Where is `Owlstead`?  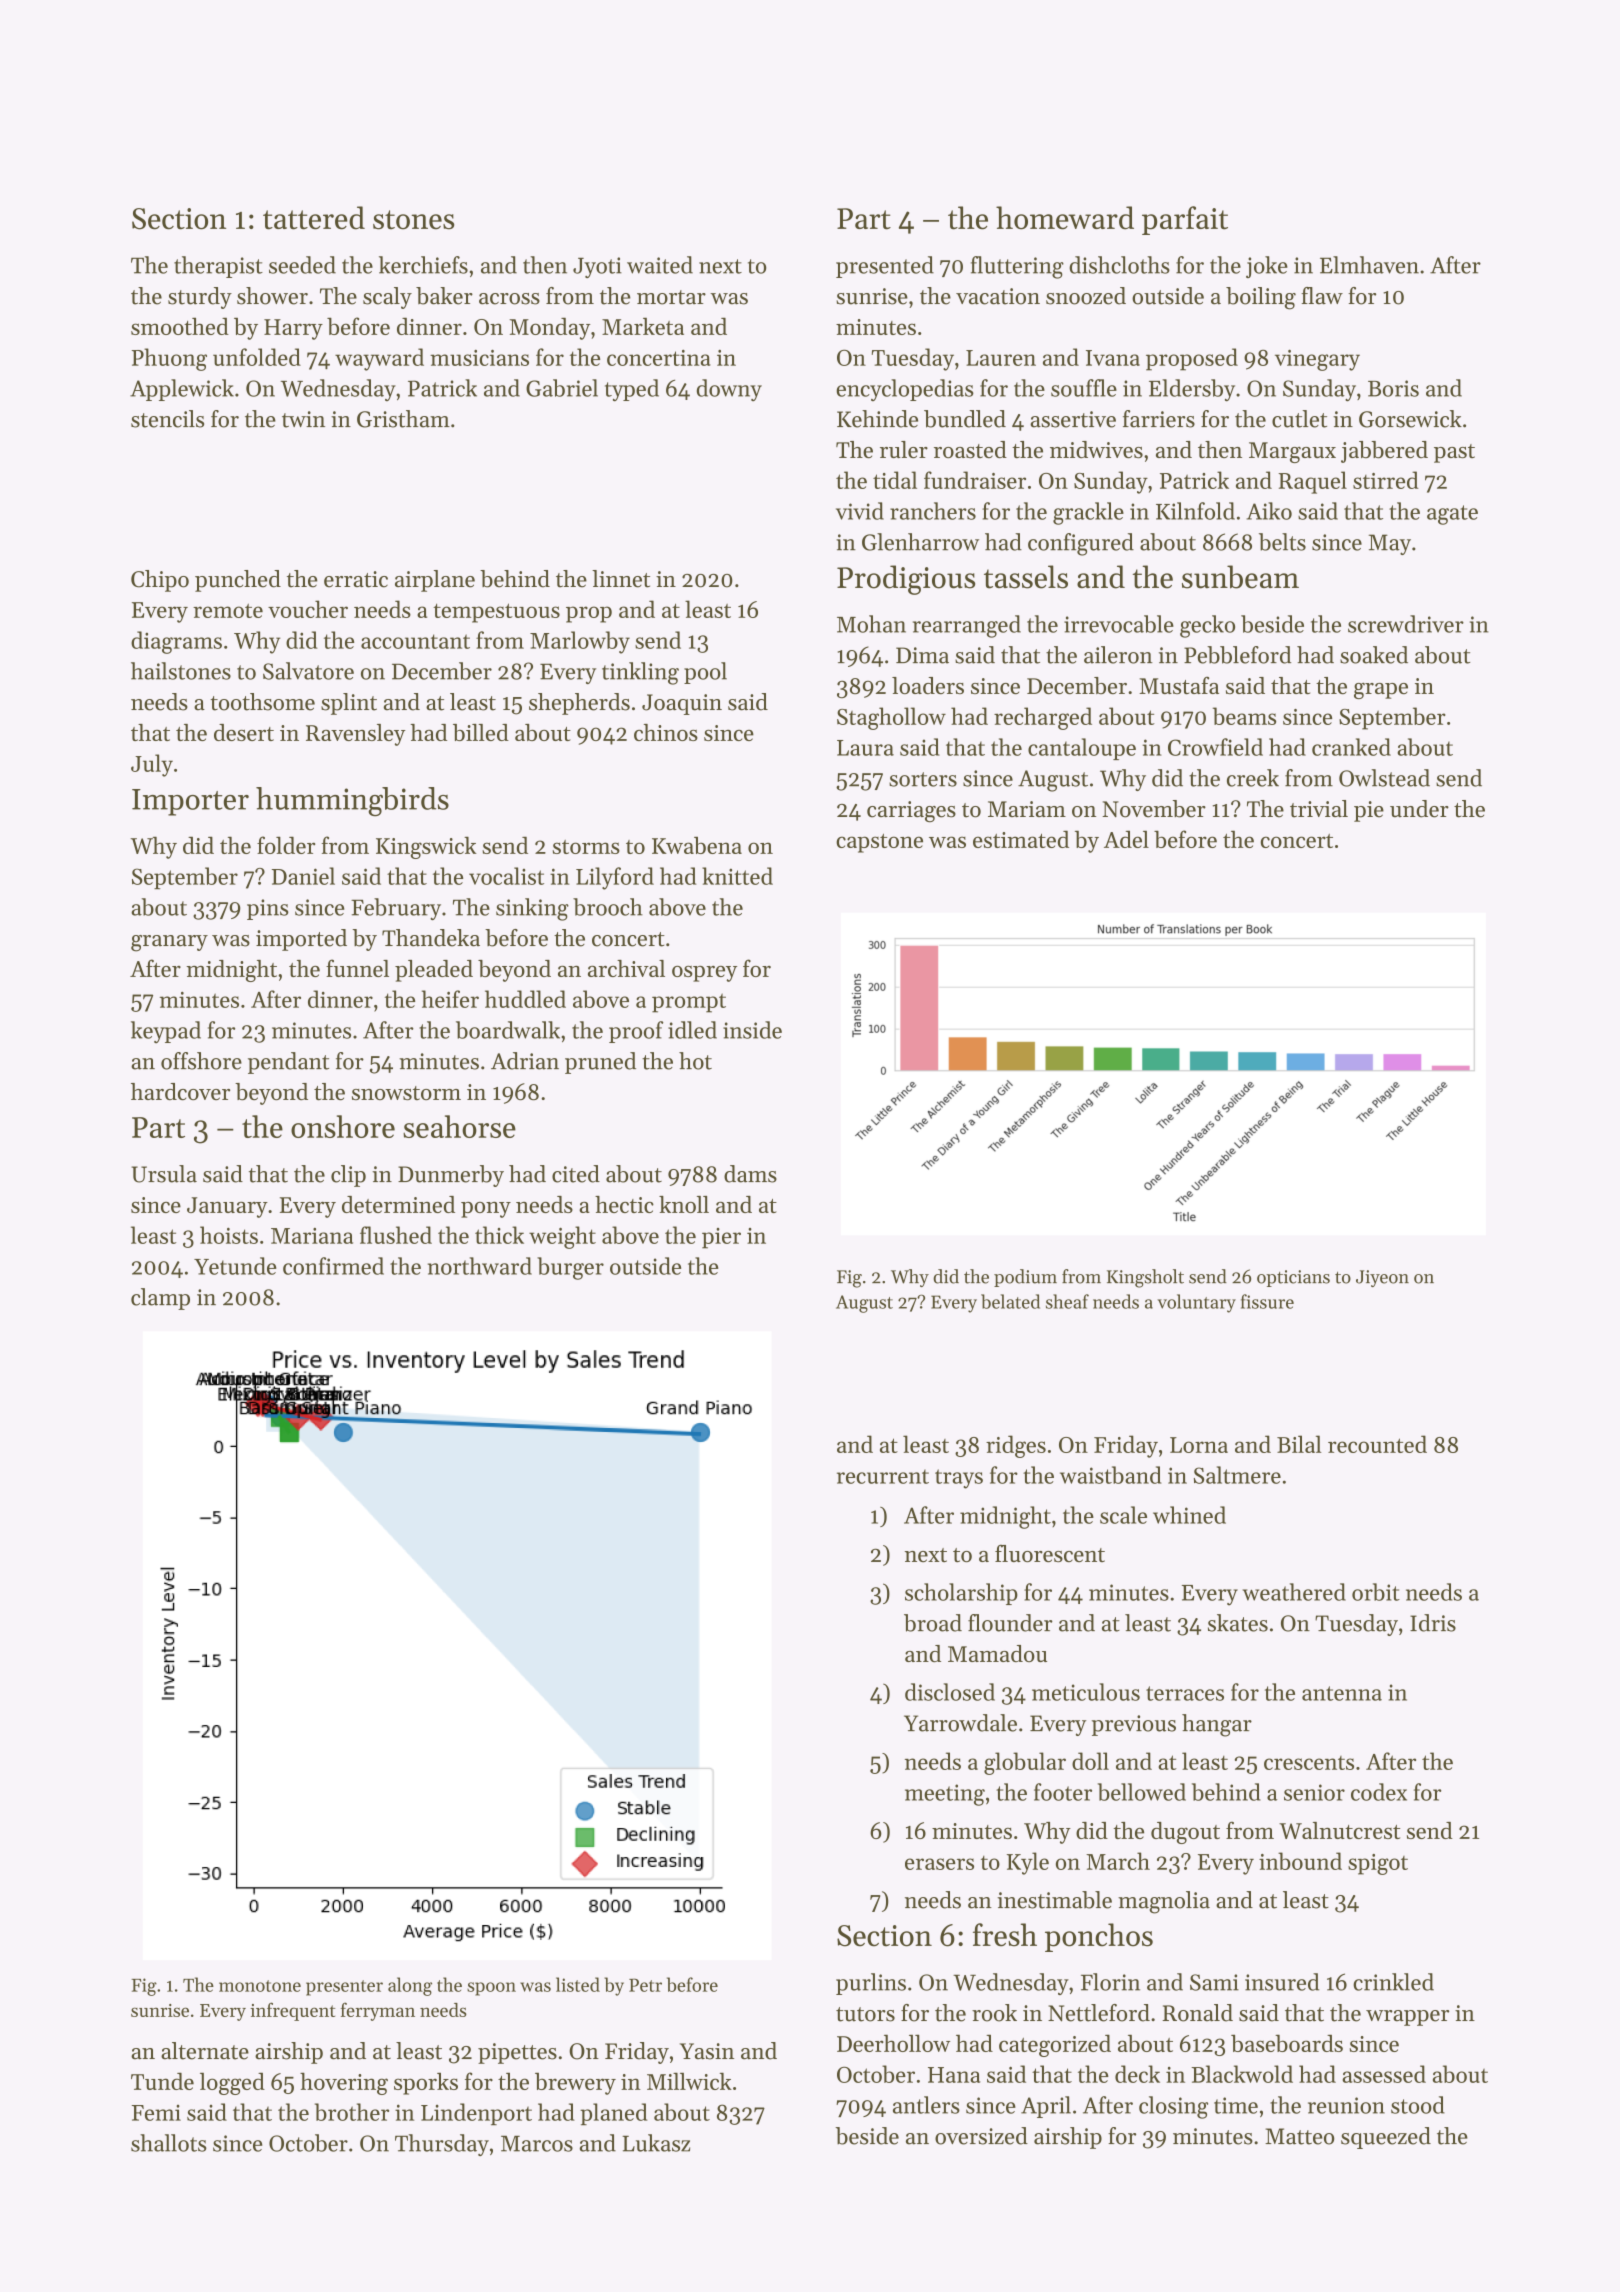 Owlstead is located at coordinates (1384, 778).
